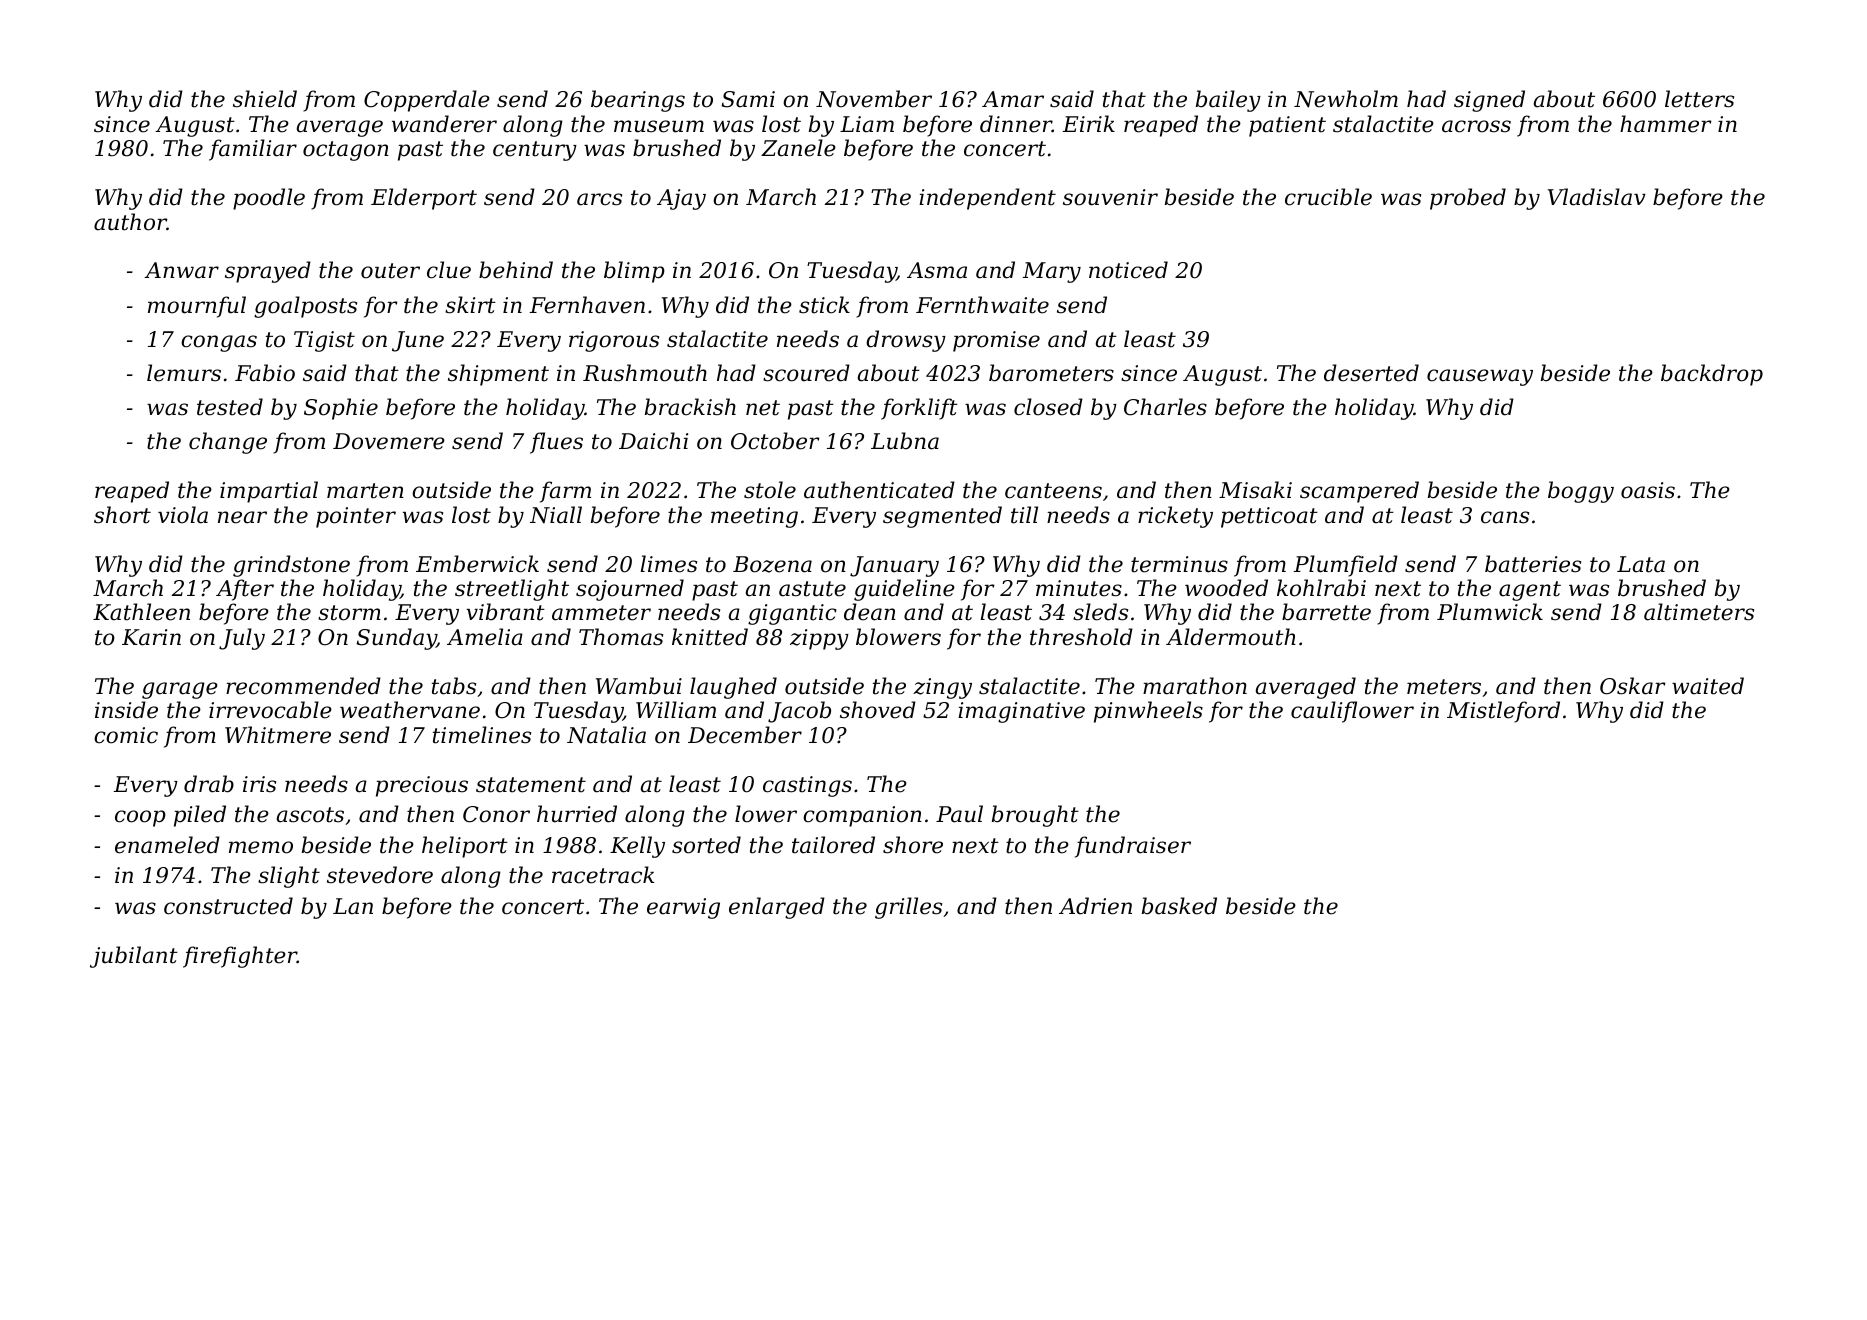 The image size is (1867, 1320). Describe the element at coordinates (1371, 373) in the page. I see `deserted` at that location.
